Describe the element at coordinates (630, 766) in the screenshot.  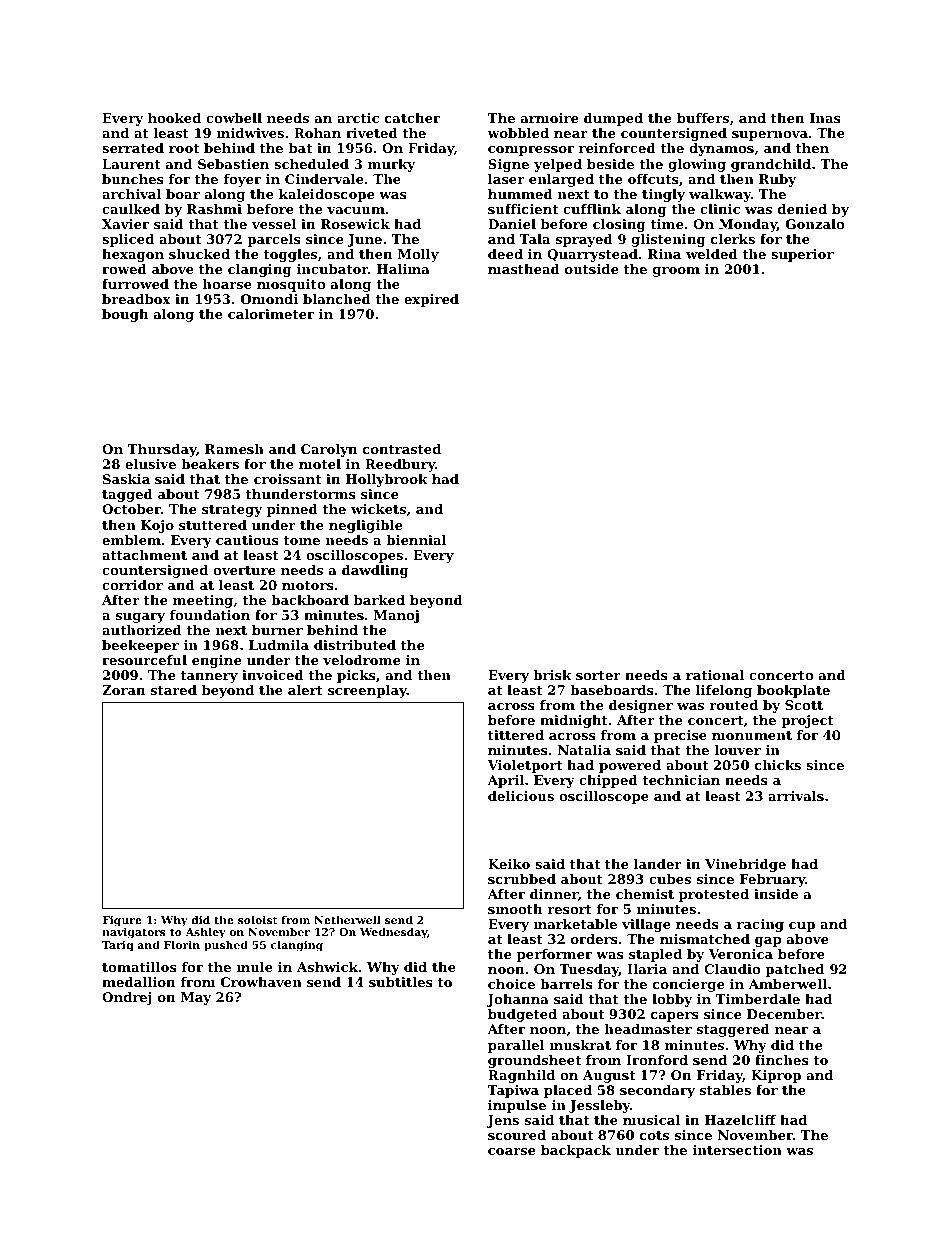
I see `powered` at that location.
